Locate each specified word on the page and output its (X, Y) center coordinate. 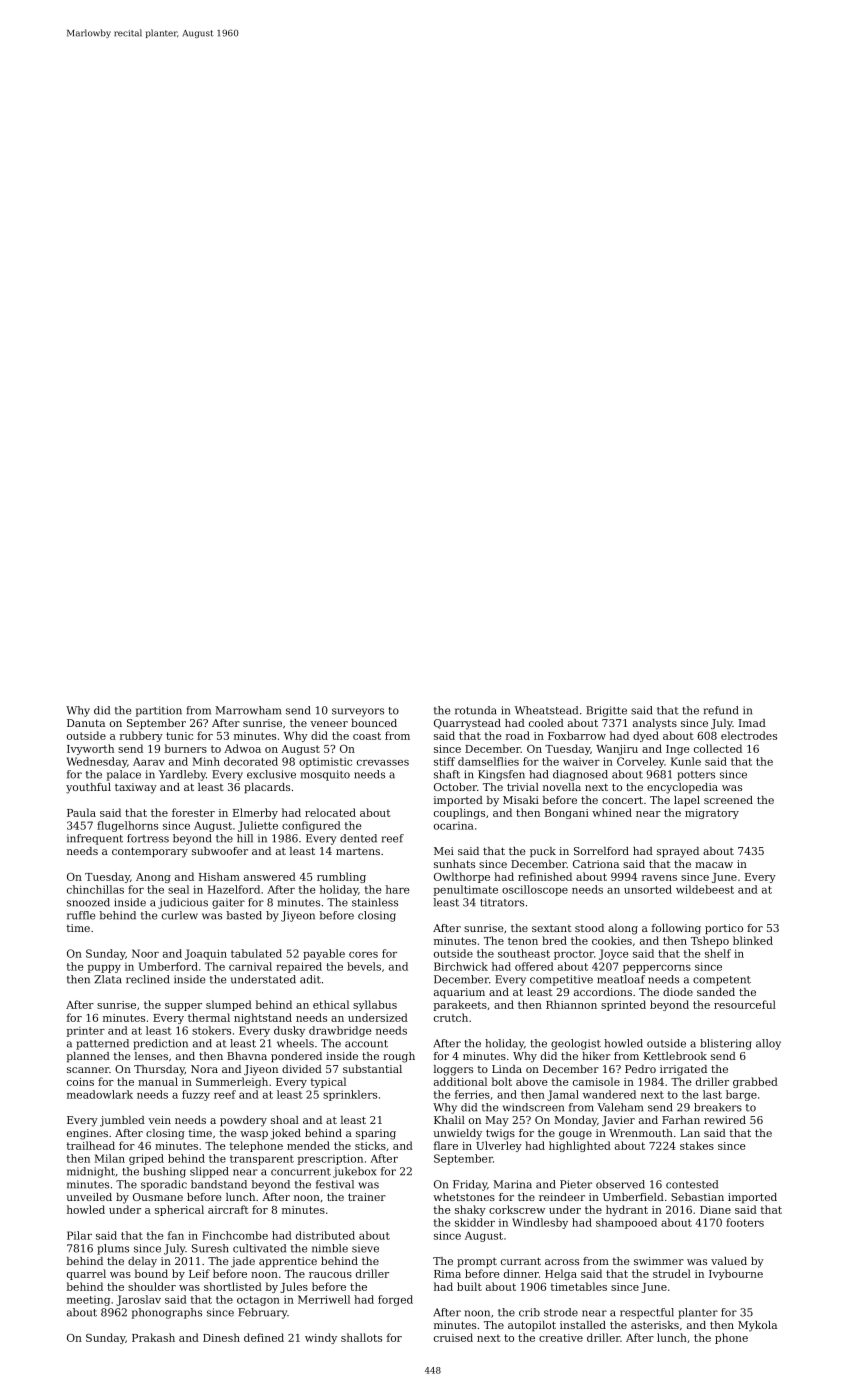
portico (724, 929)
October (455, 787)
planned (88, 1057)
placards (267, 788)
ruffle (81, 915)
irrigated (683, 1070)
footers (745, 1222)
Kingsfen (501, 775)
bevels (364, 966)
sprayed (678, 852)
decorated (251, 761)
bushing (164, 1172)
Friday (470, 1185)
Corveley (640, 762)
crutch (451, 1017)
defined (264, 1337)
